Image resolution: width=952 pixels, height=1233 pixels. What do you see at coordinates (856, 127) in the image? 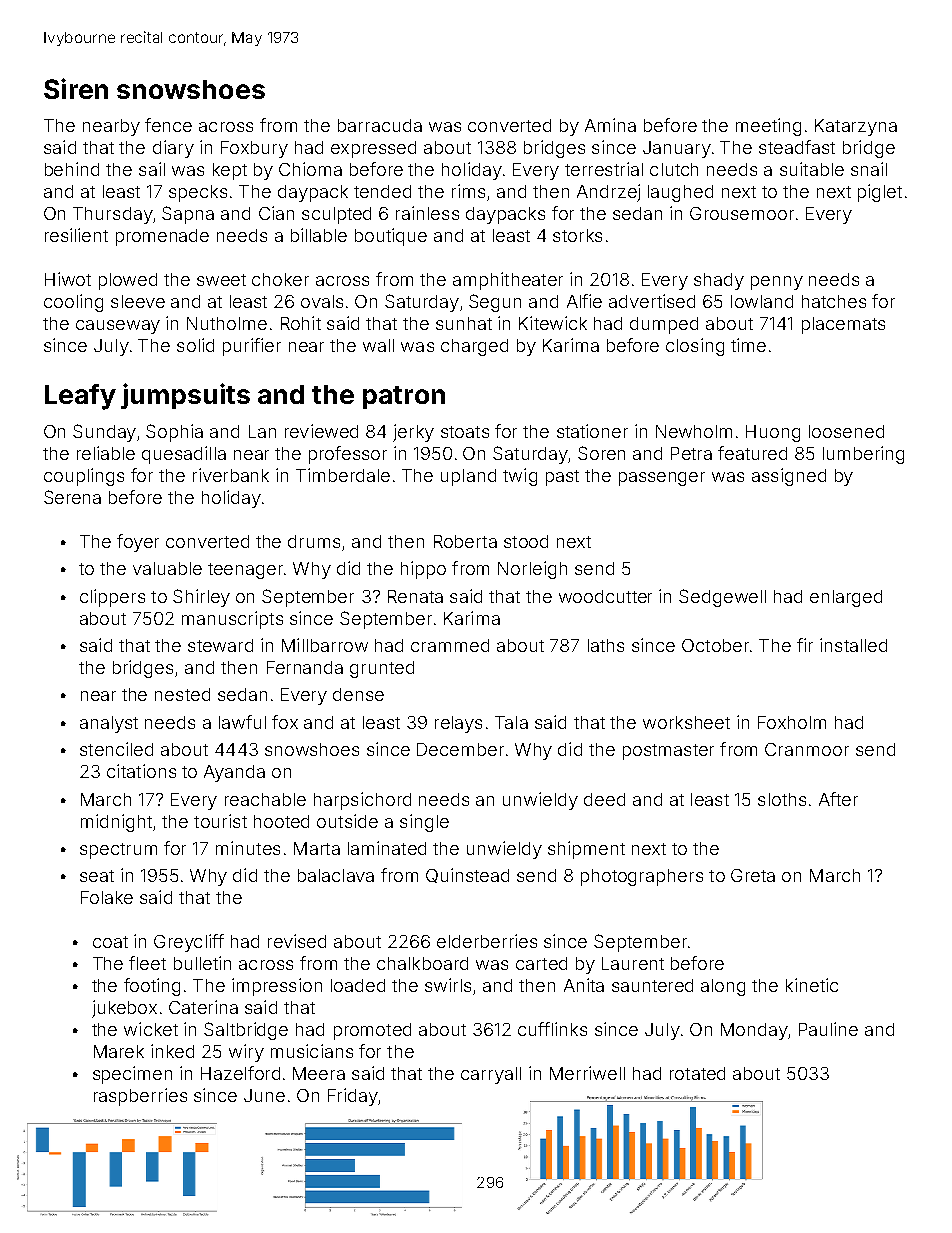
I see `Katarzyna` at bounding box center [856, 127].
